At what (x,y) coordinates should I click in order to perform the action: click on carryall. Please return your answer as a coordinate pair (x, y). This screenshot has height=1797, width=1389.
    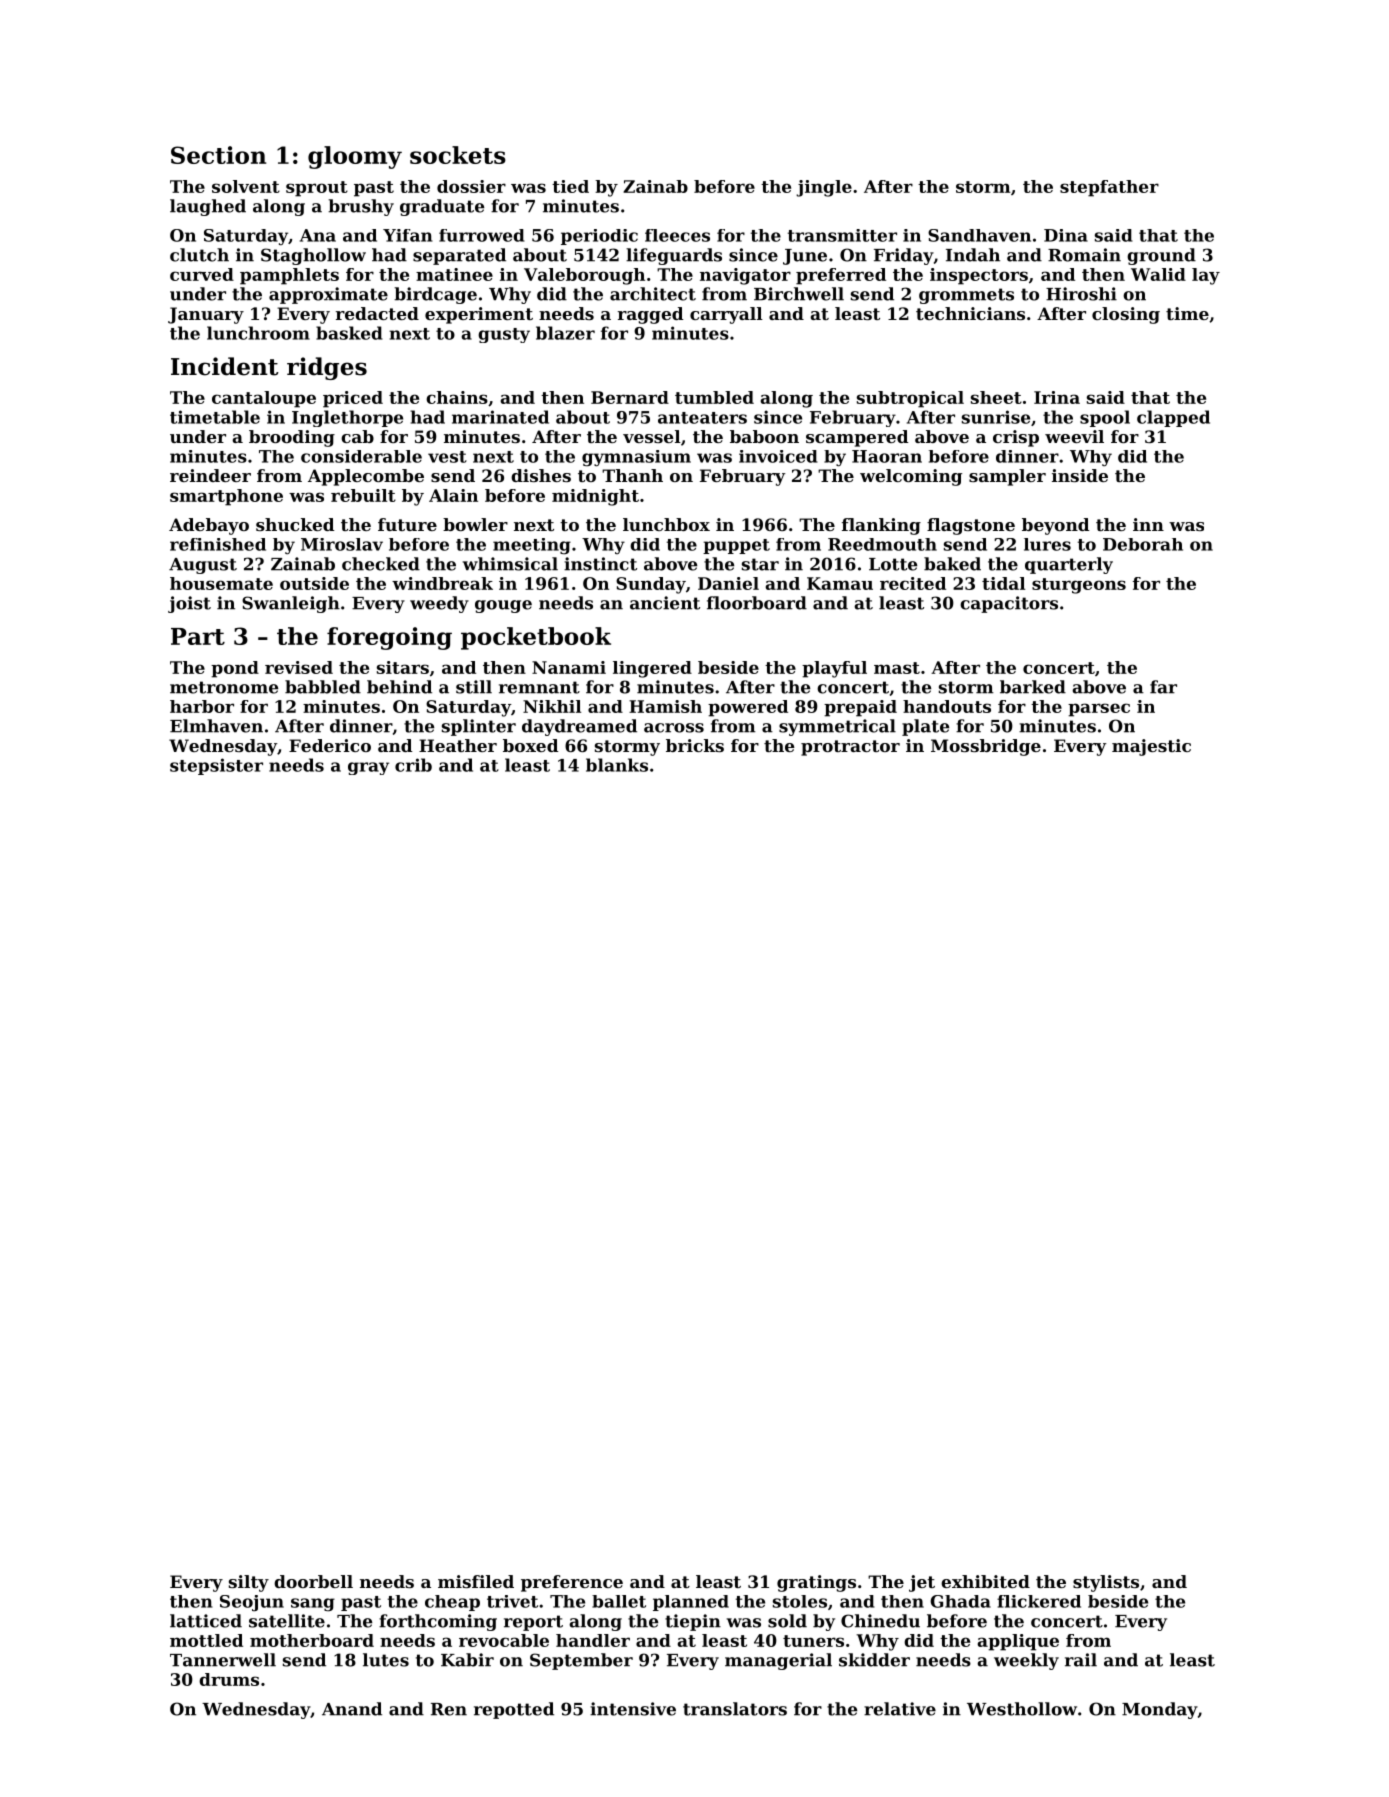
    Looking at the image, I should click on (726, 315).
